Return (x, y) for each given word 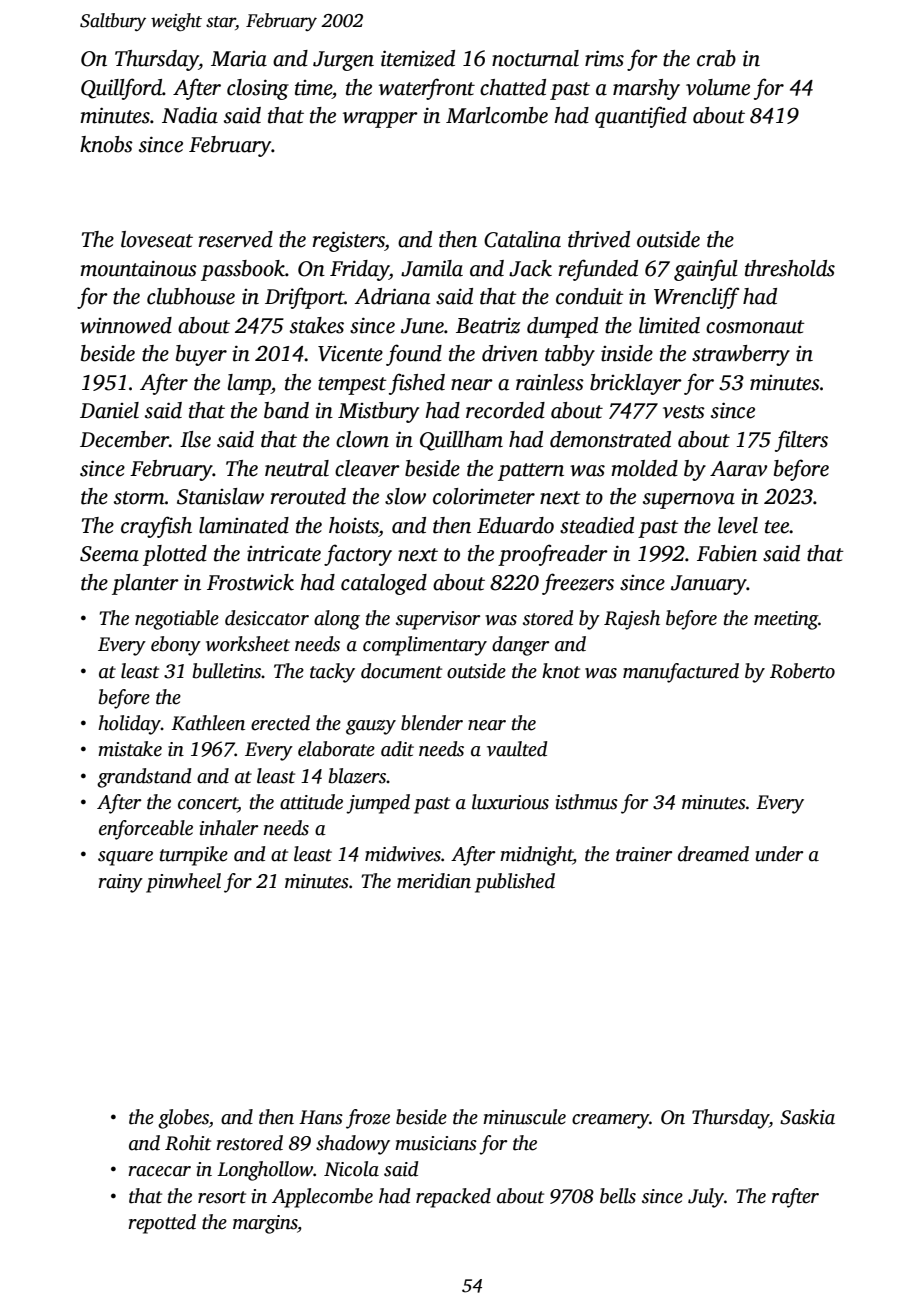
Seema (109, 554)
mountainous (138, 268)
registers (349, 241)
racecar (159, 1171)
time (313, 88)
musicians (436, 1143)
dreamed (713, 854)
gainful (706, 270)
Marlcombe (497, 115)
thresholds (790, 268)
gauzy (371, 727)
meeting (786, 620)
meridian (434, 881)
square (125, 858)
